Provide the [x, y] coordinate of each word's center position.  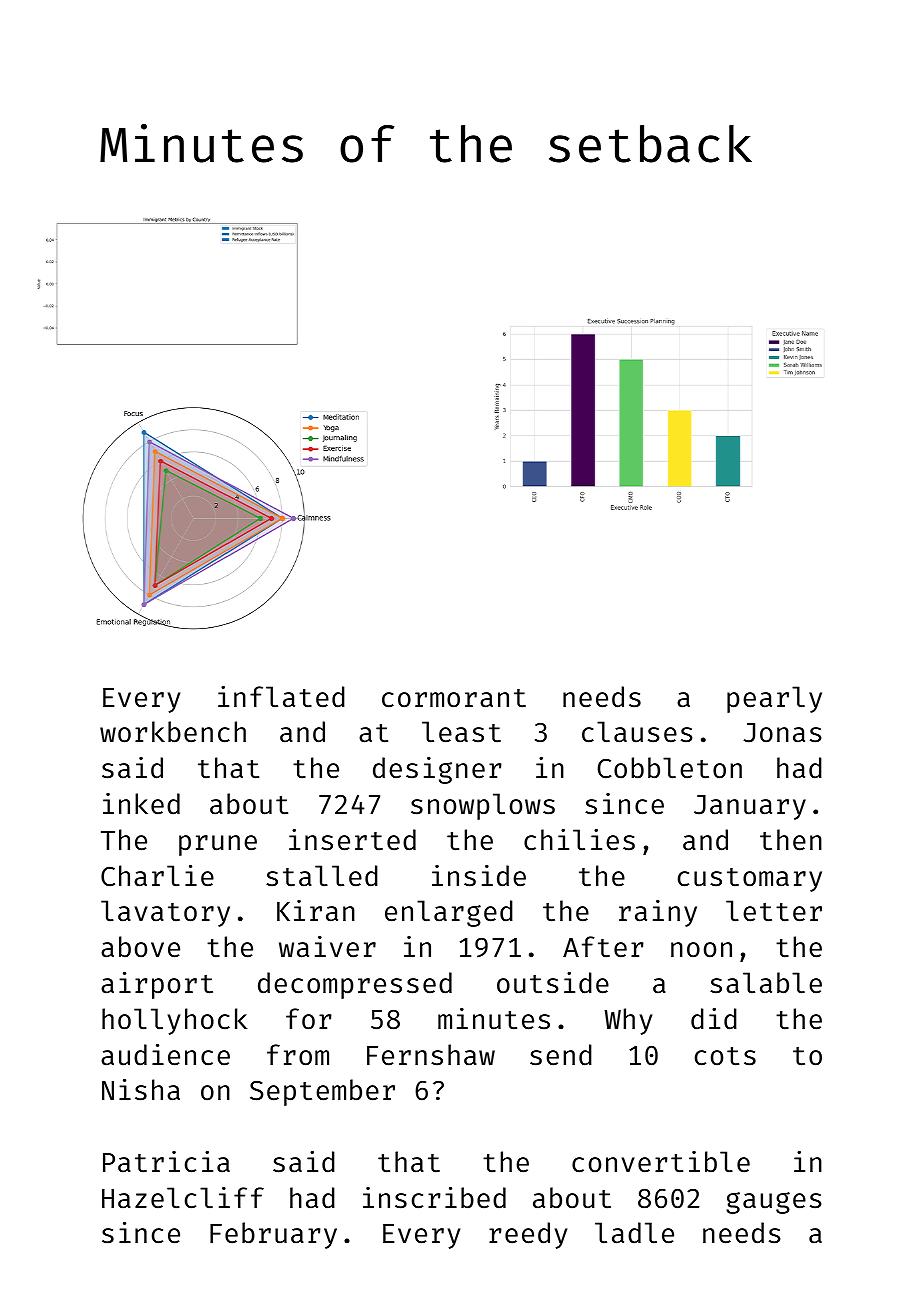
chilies [579, 840]
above [140, 947]
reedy [528, 1235]
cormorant [454, 698]
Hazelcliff [183, 1198]
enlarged [449, 913]
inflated [281, 697]
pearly [774, 699]
